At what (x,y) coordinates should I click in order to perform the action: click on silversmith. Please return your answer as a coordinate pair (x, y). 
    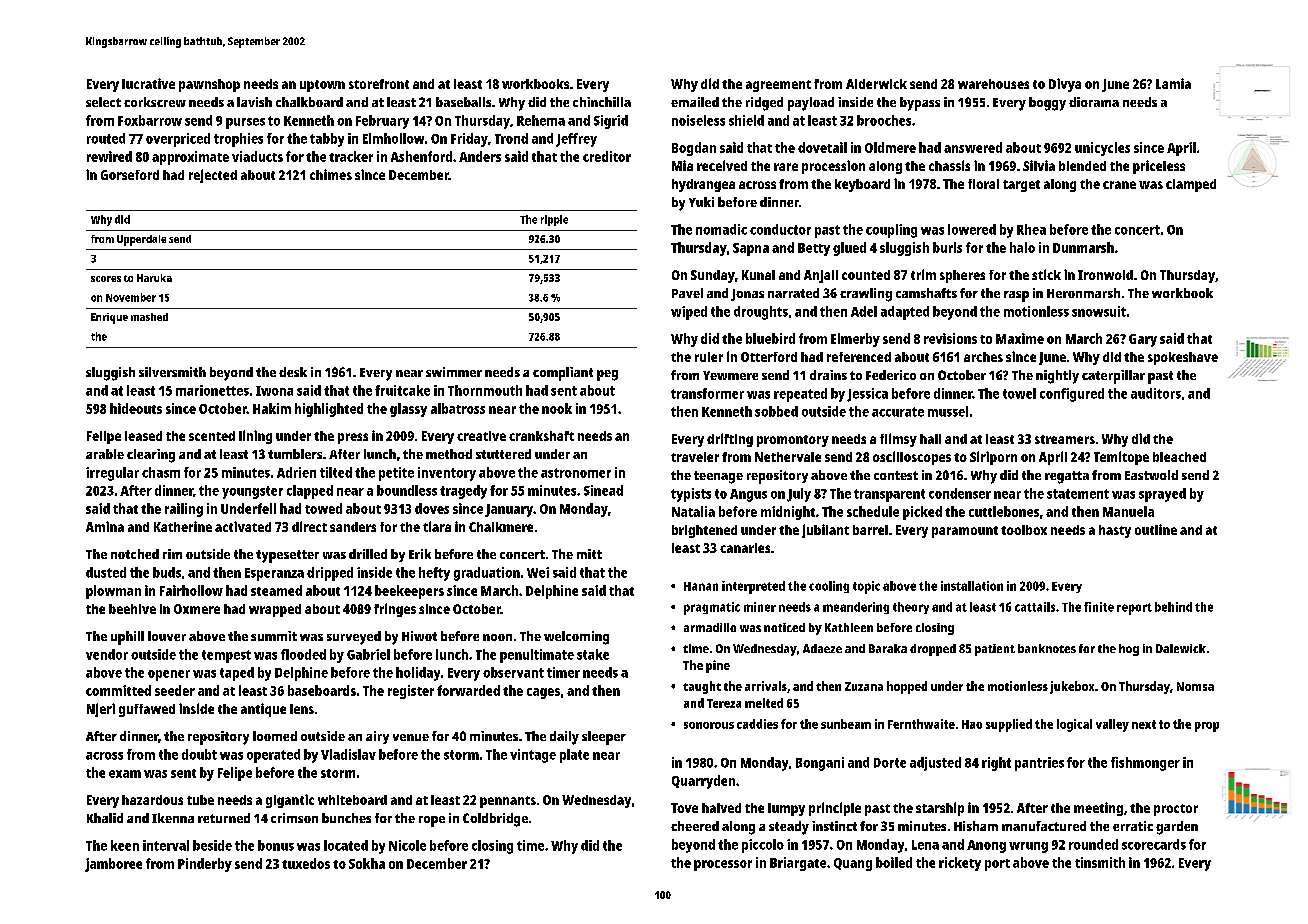
    Looking at the image, I should click on (172, 372).
